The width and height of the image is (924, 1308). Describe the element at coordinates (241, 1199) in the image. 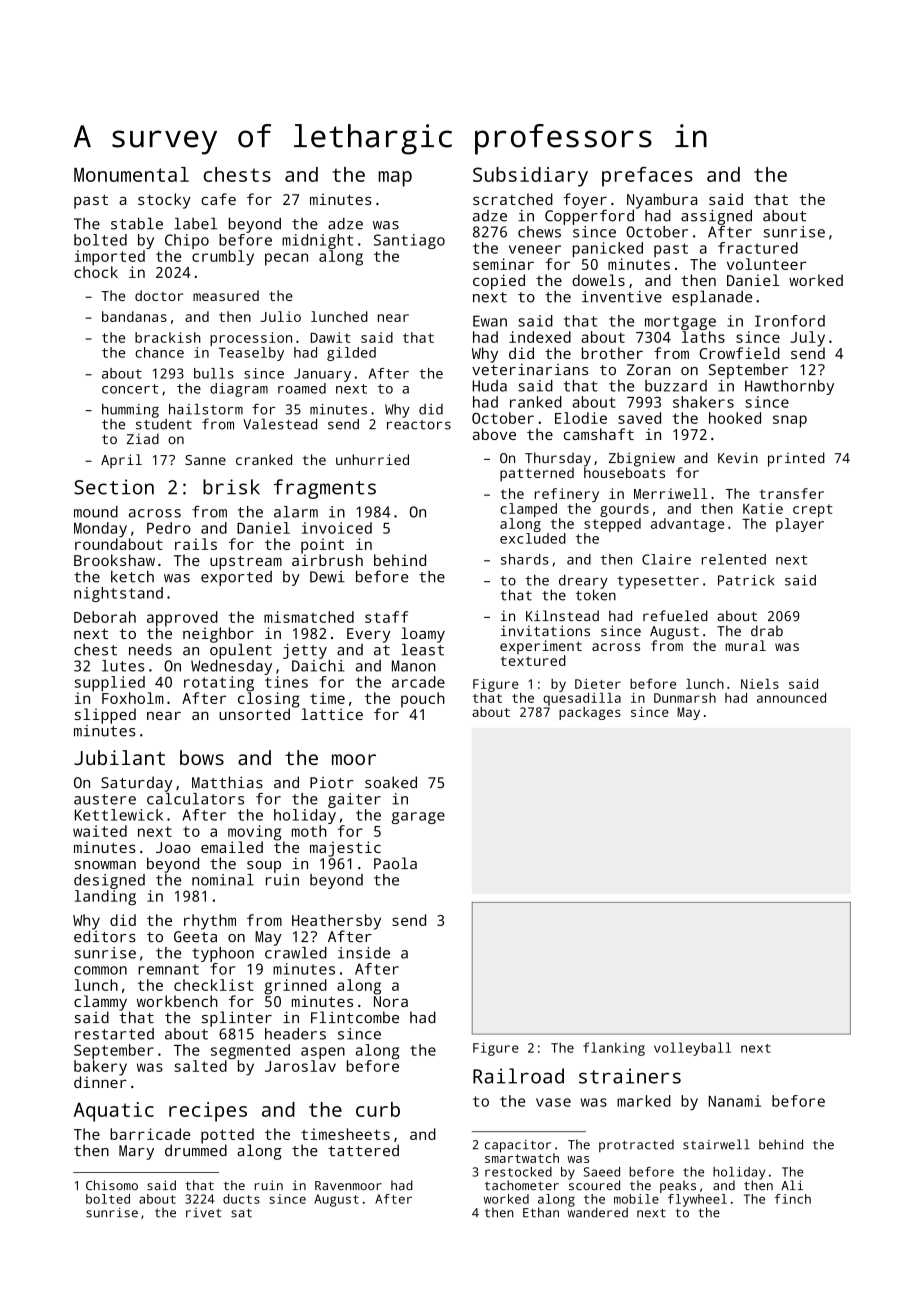

I see `ducts` at that location.
